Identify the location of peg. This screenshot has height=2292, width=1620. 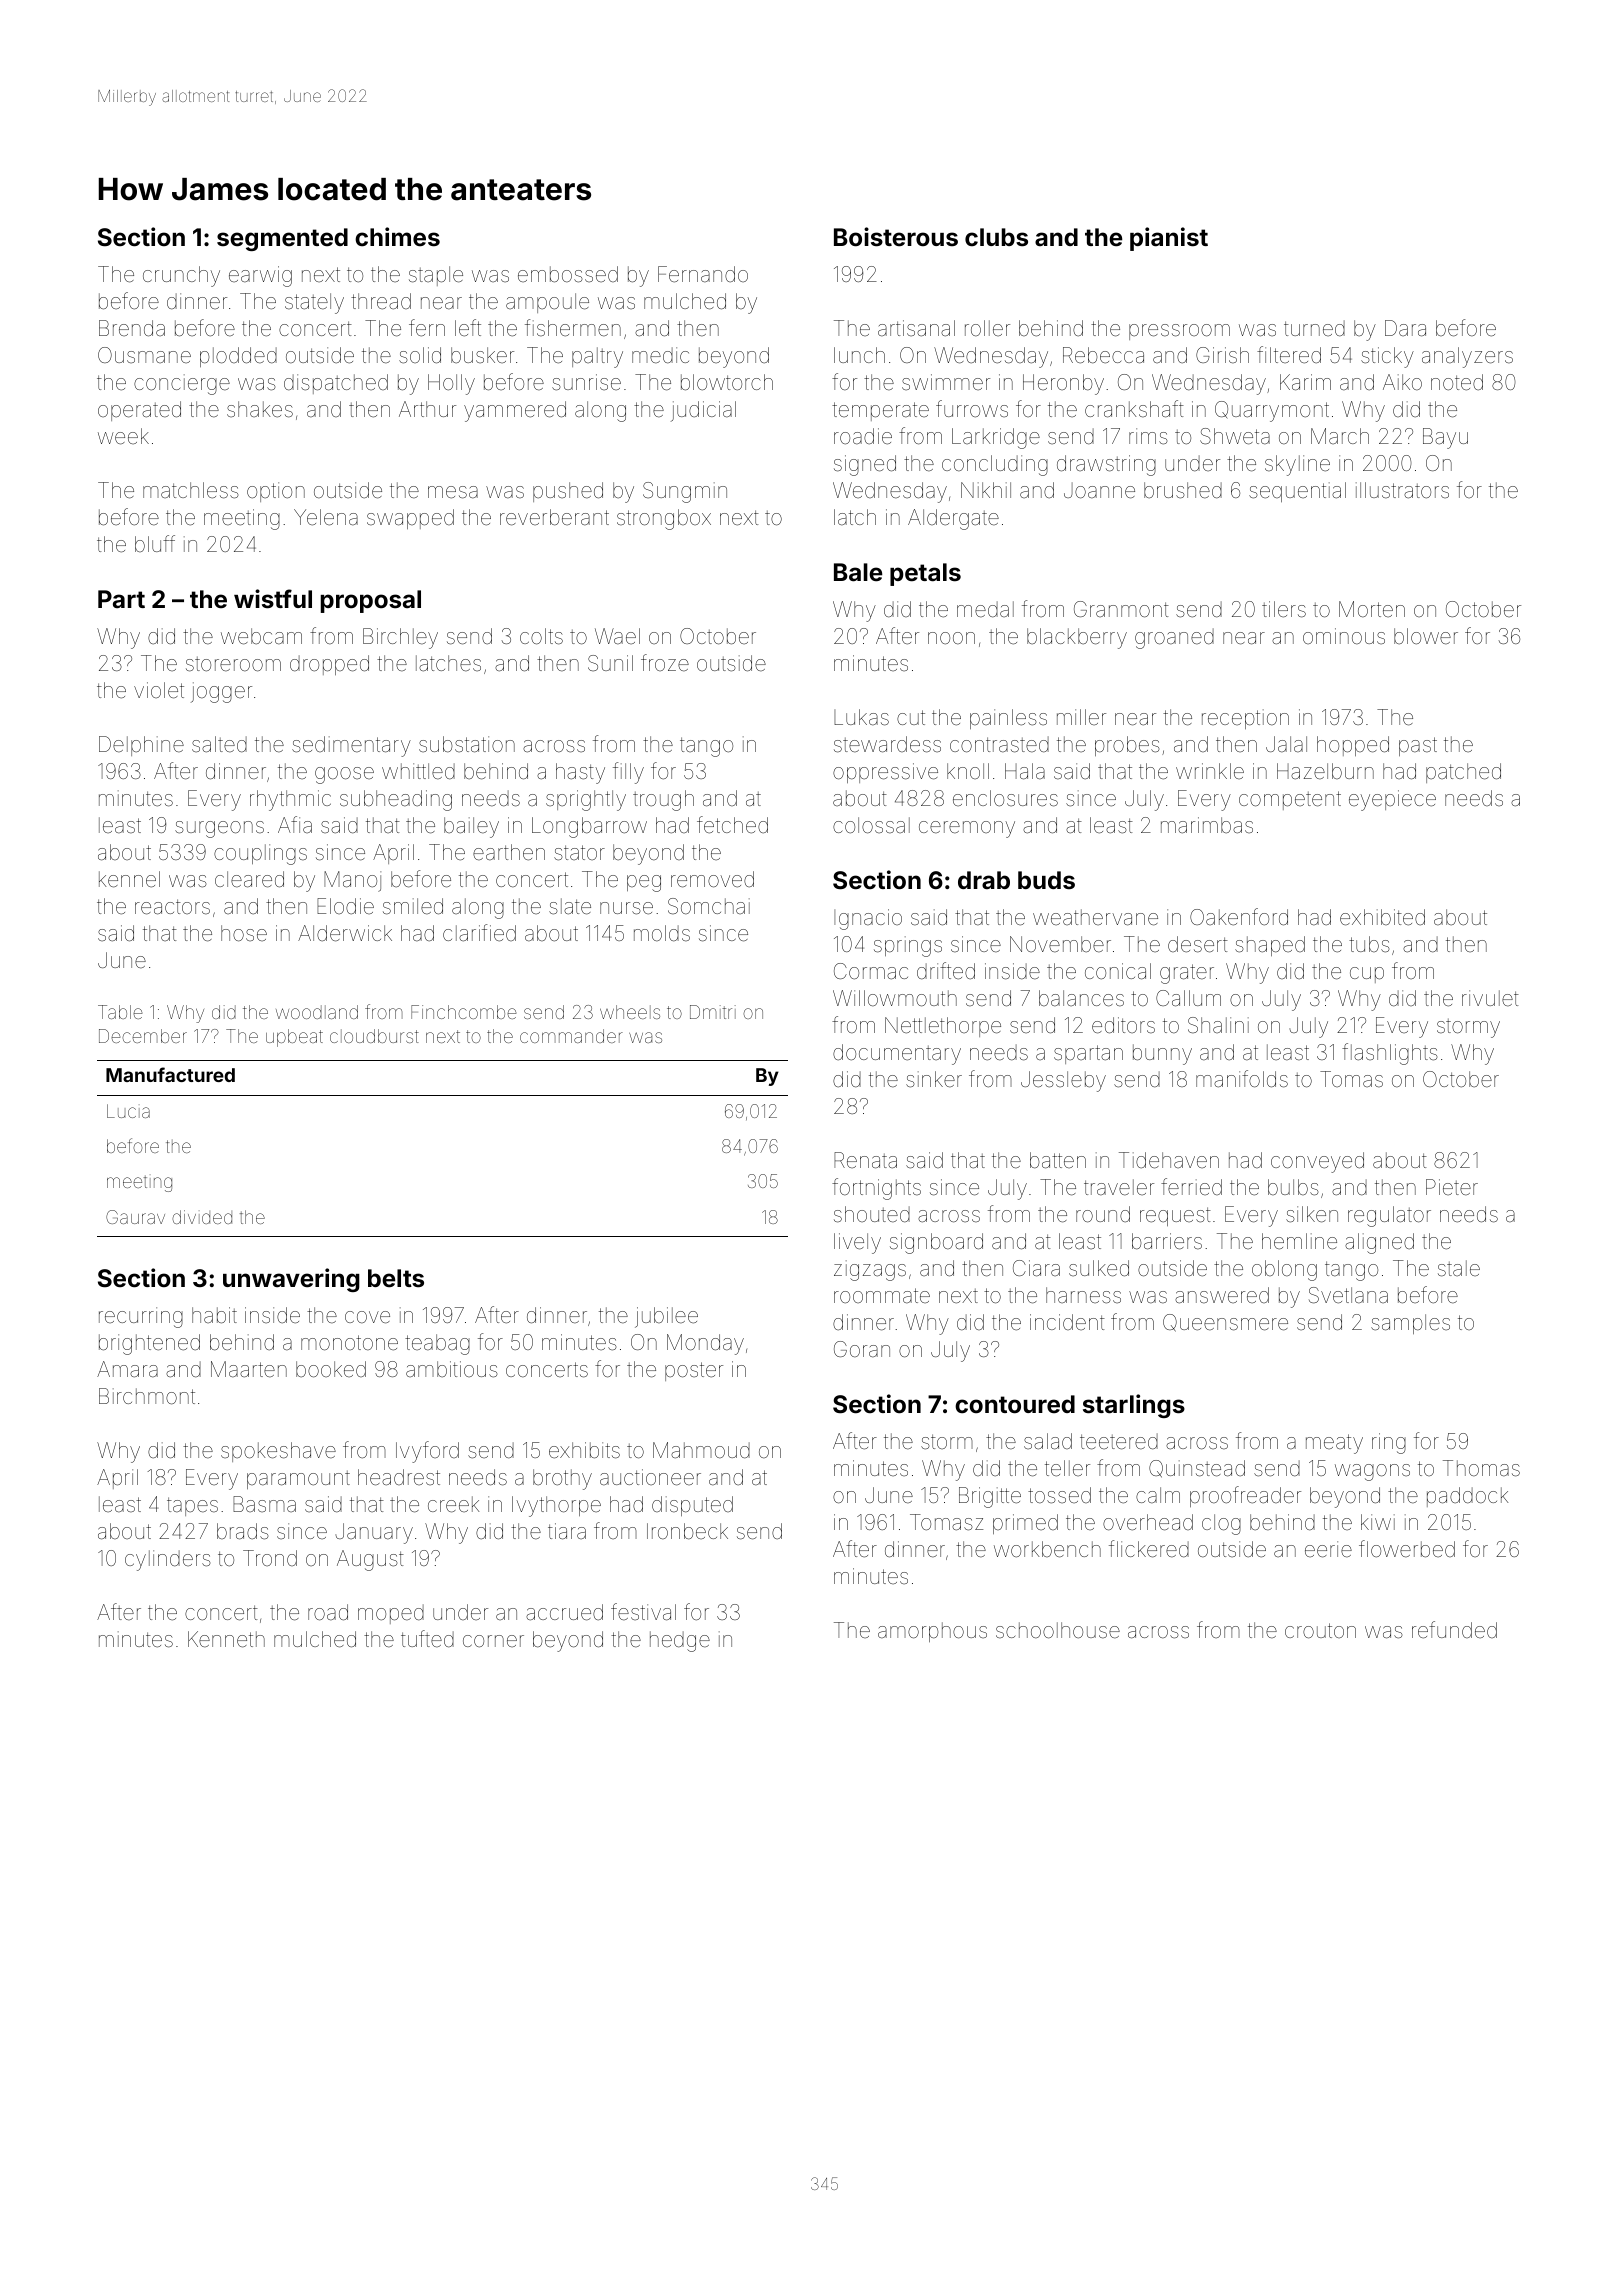
(644, 883).
